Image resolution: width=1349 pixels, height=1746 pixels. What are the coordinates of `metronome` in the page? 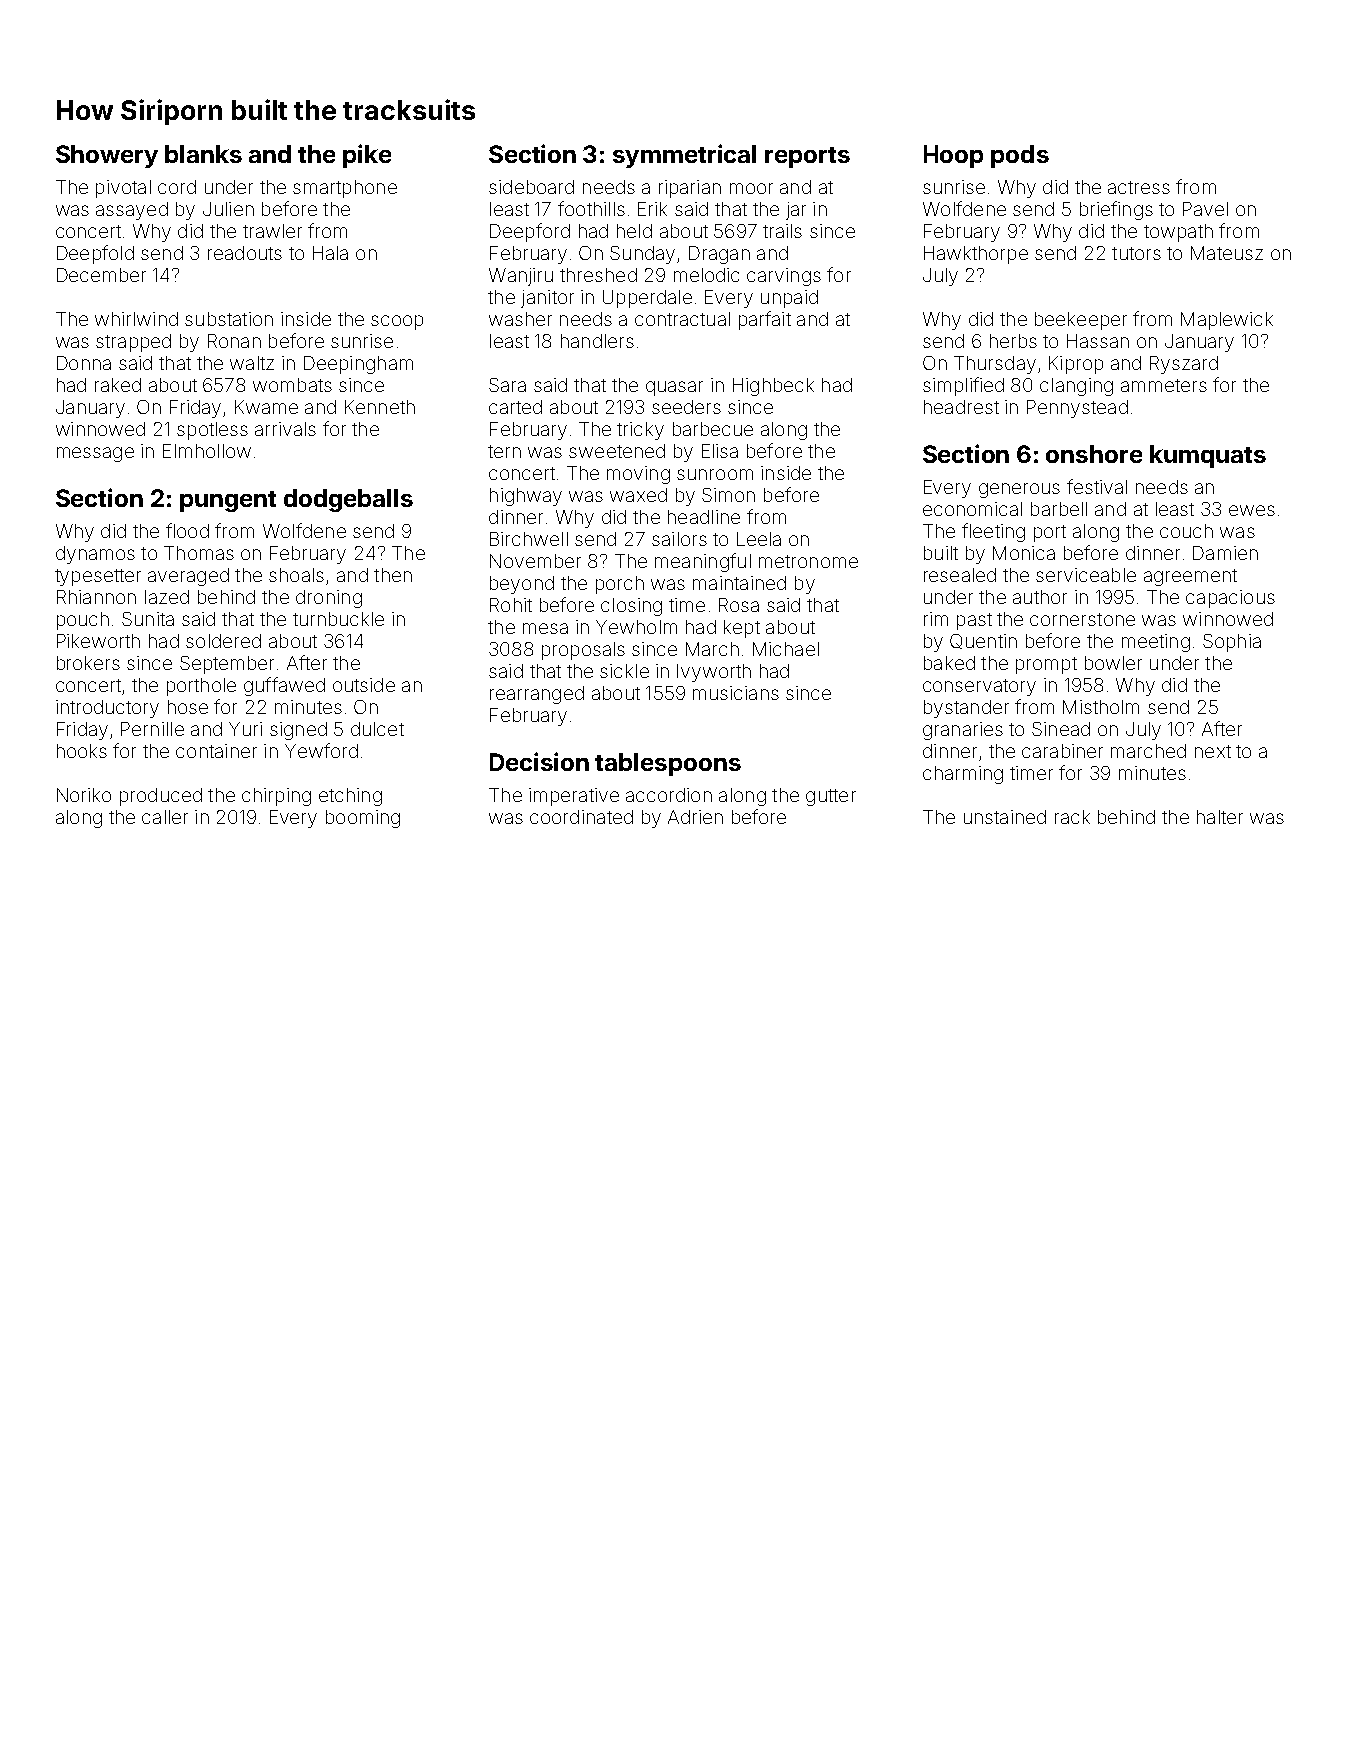 It's located at (808, 561).
